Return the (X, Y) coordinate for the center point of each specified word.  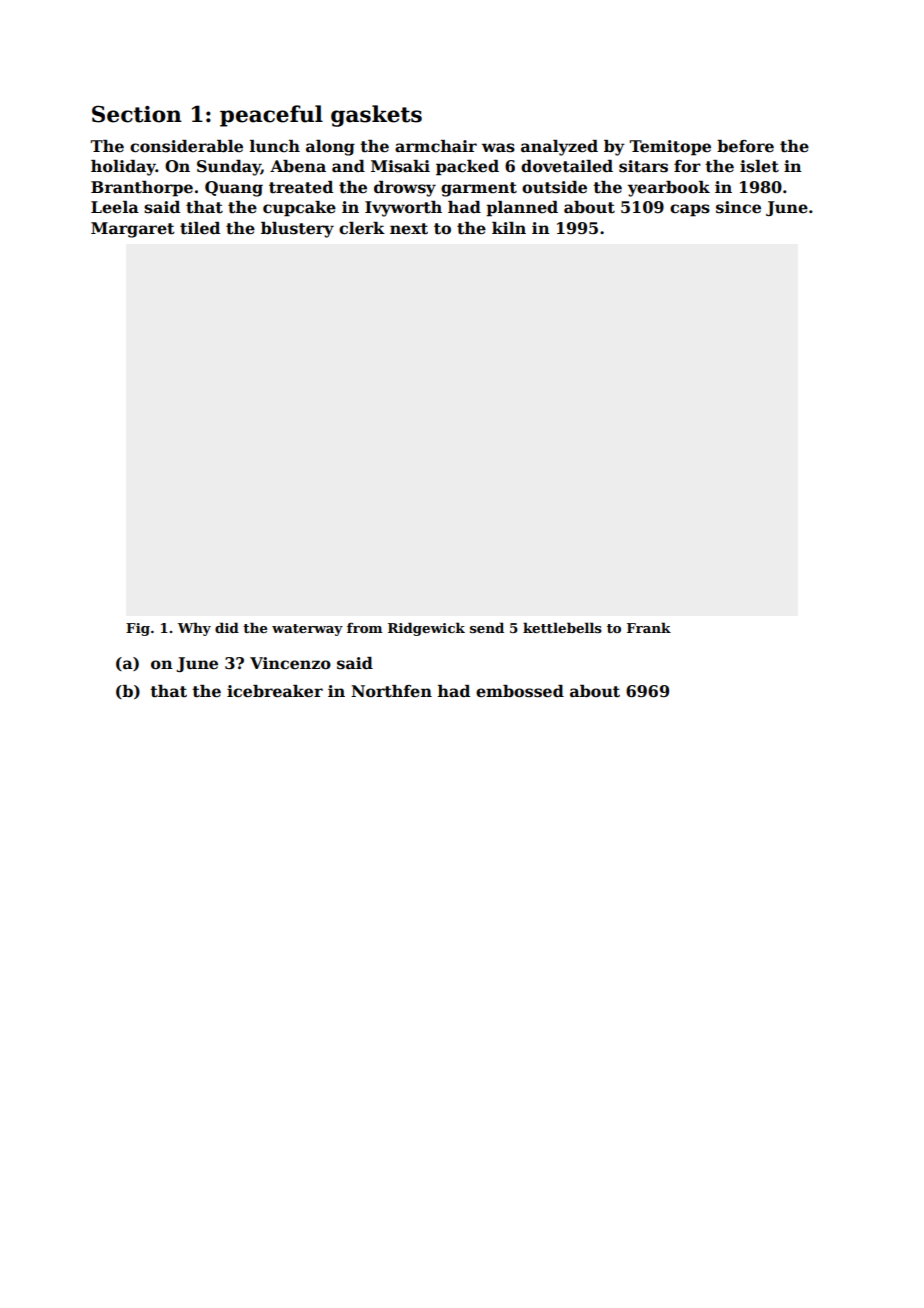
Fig (138, 629)
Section (137, 114)
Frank (649, 627)
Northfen (391, 691)
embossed (520, 691)
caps (690, 210)
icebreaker (275, 691)
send (487, 627)
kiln (509, 228)
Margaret (133, 230)
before (745, 146)
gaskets (376, 116)
